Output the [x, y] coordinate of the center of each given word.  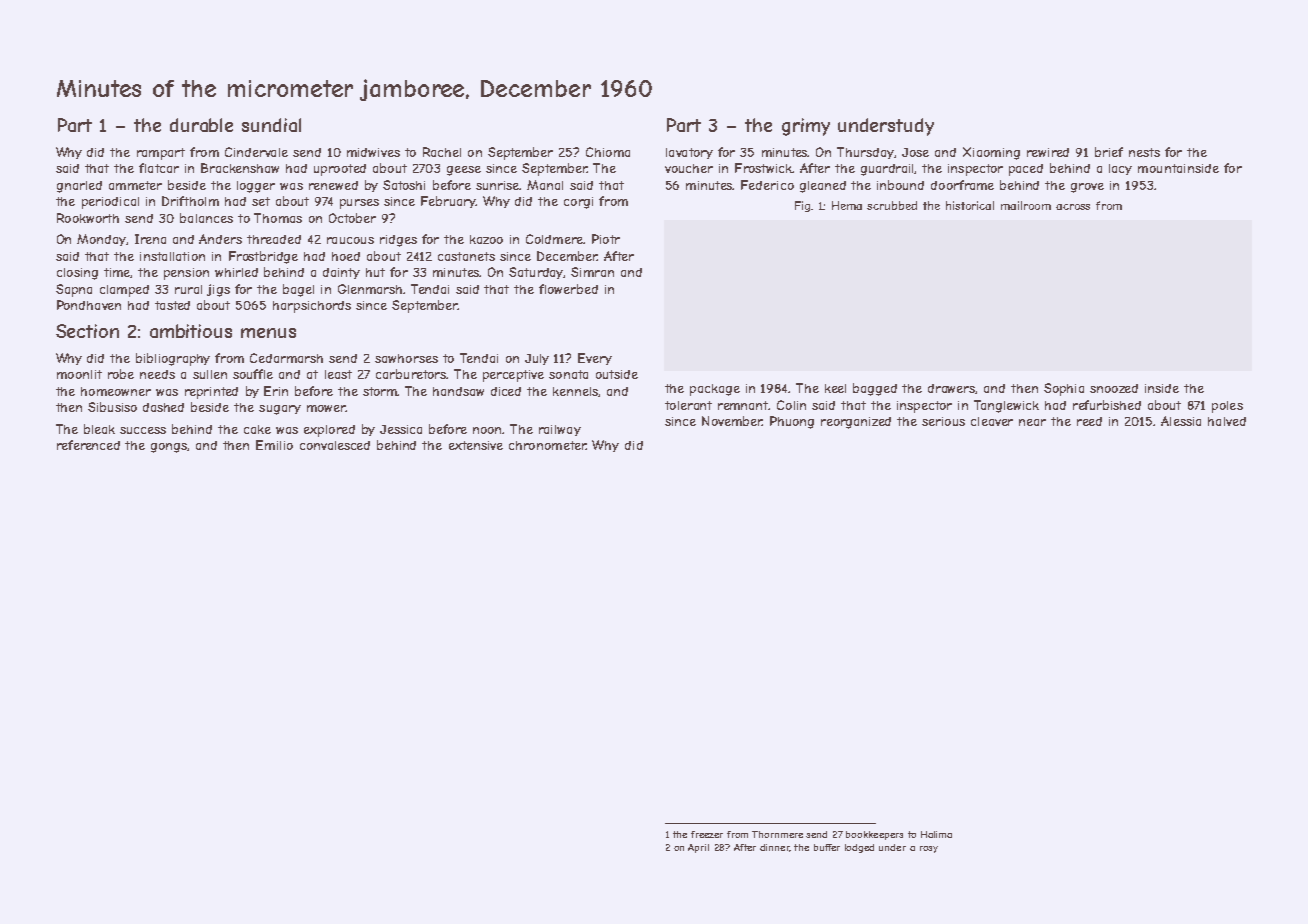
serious [943, 421]
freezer [707, 834]
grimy [806, 127]
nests [1144, 152]
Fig [803, 206]
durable [201, 125]
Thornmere [777, 834]
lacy [1120, 169]
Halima [936, 834]
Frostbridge [263, 257]
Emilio [274, 445]
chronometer [547, 445]
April [698, 848]
